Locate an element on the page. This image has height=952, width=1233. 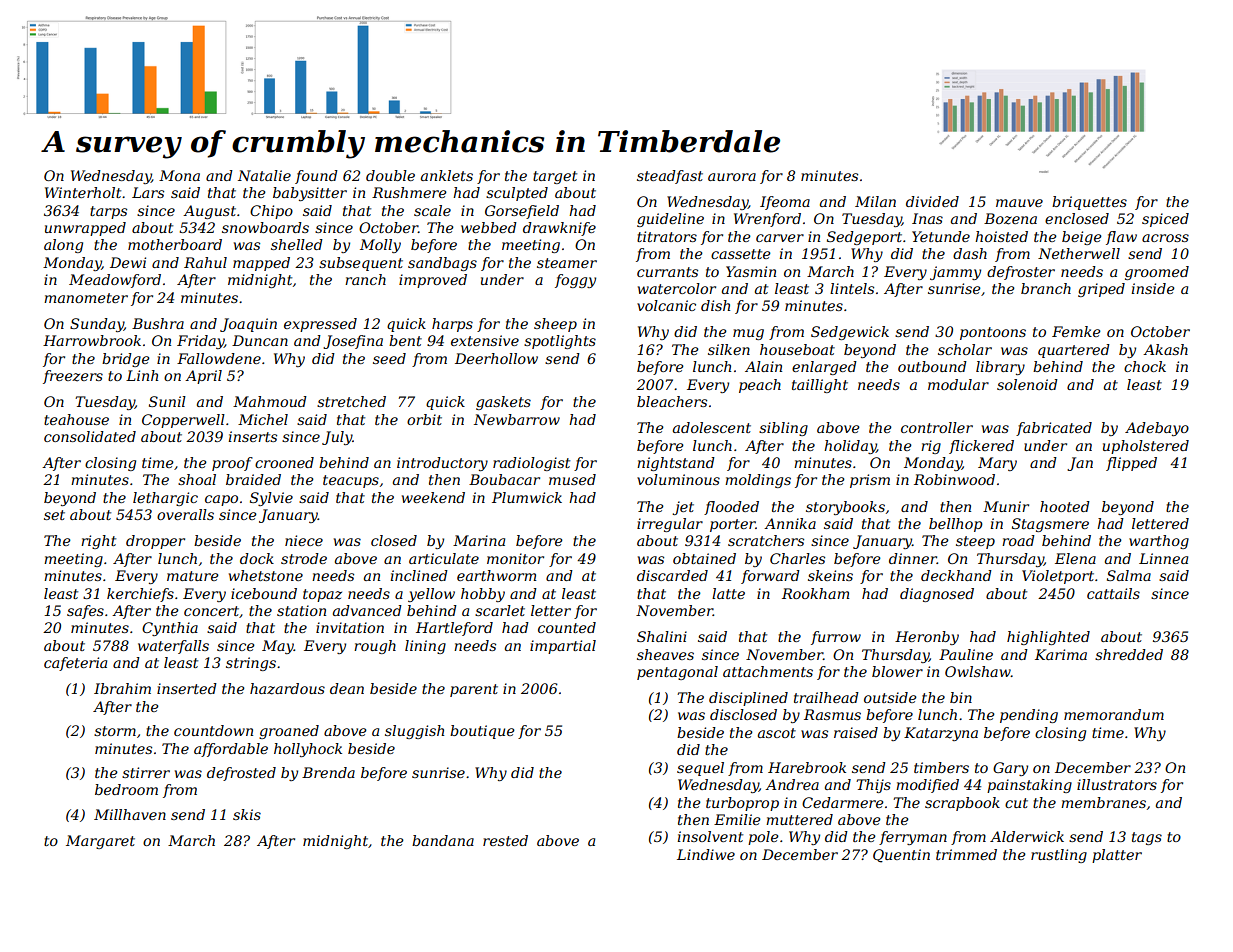
impartial is located at coordinates (563, 647).
